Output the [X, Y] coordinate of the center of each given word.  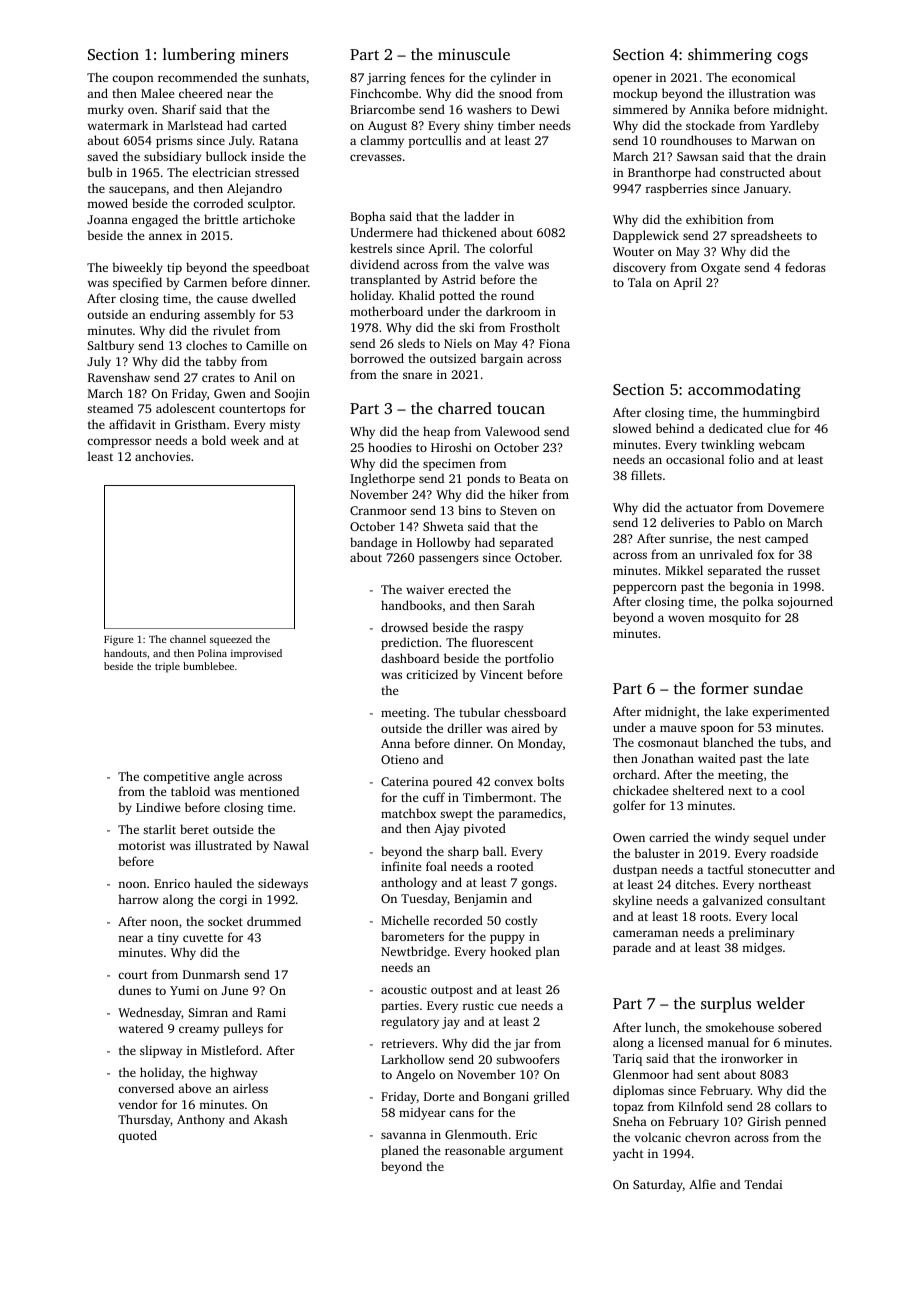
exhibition [714, 219]
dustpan [635, 870]
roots [714, 917]
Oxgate [720, 269]
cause [232, 299]
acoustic [404, 989]
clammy [382, 141]
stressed [277, 172]
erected [468, 589]
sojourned [805, 602]
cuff [434, 797]
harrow [138, 899]
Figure [119, 640]
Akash [270, 1119]
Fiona [554, 343]
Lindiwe [158, 807]
